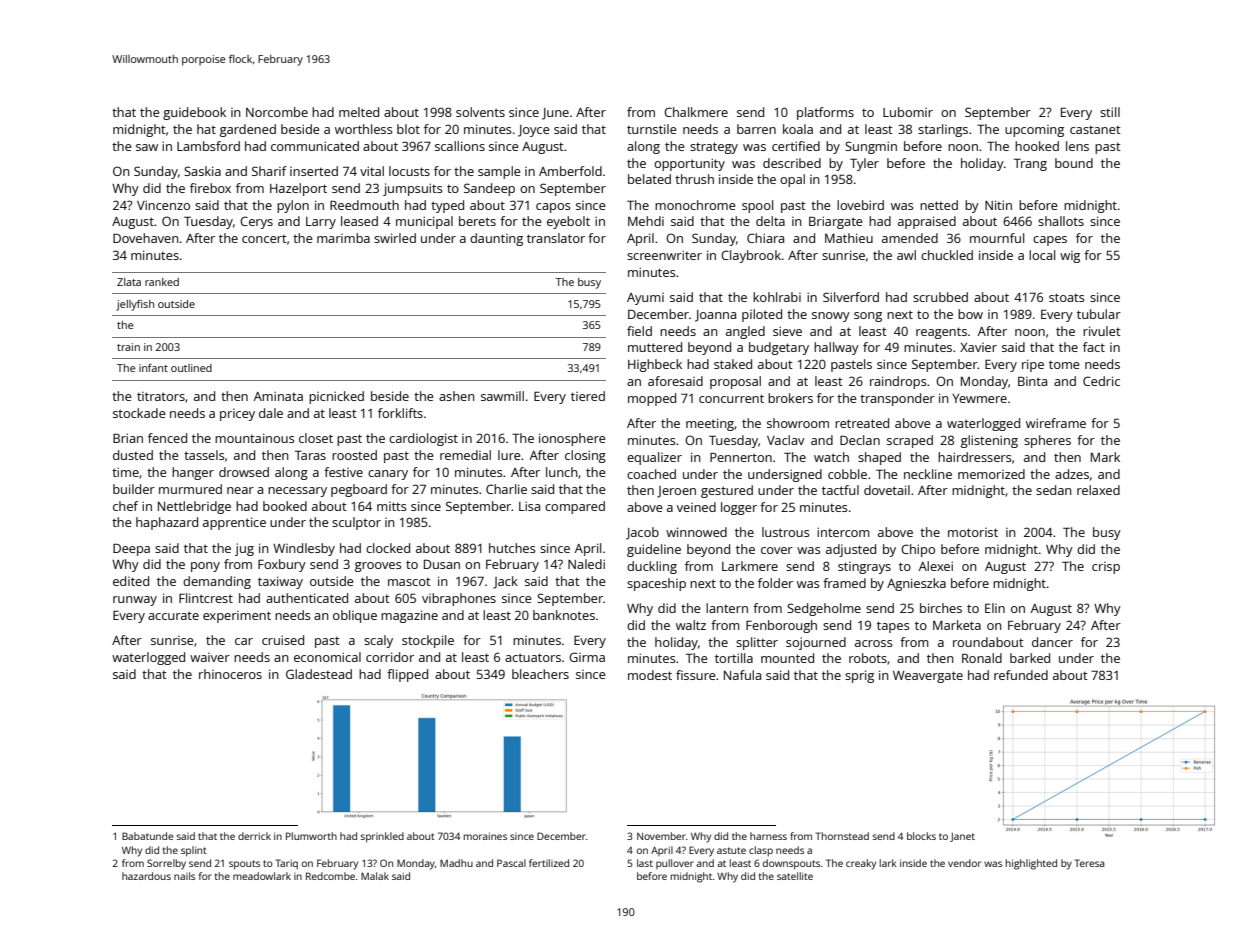 The image size is (1233, 952). Describe the element at coordinates (1021, 675) in the document. I see `refunded` at that location.
